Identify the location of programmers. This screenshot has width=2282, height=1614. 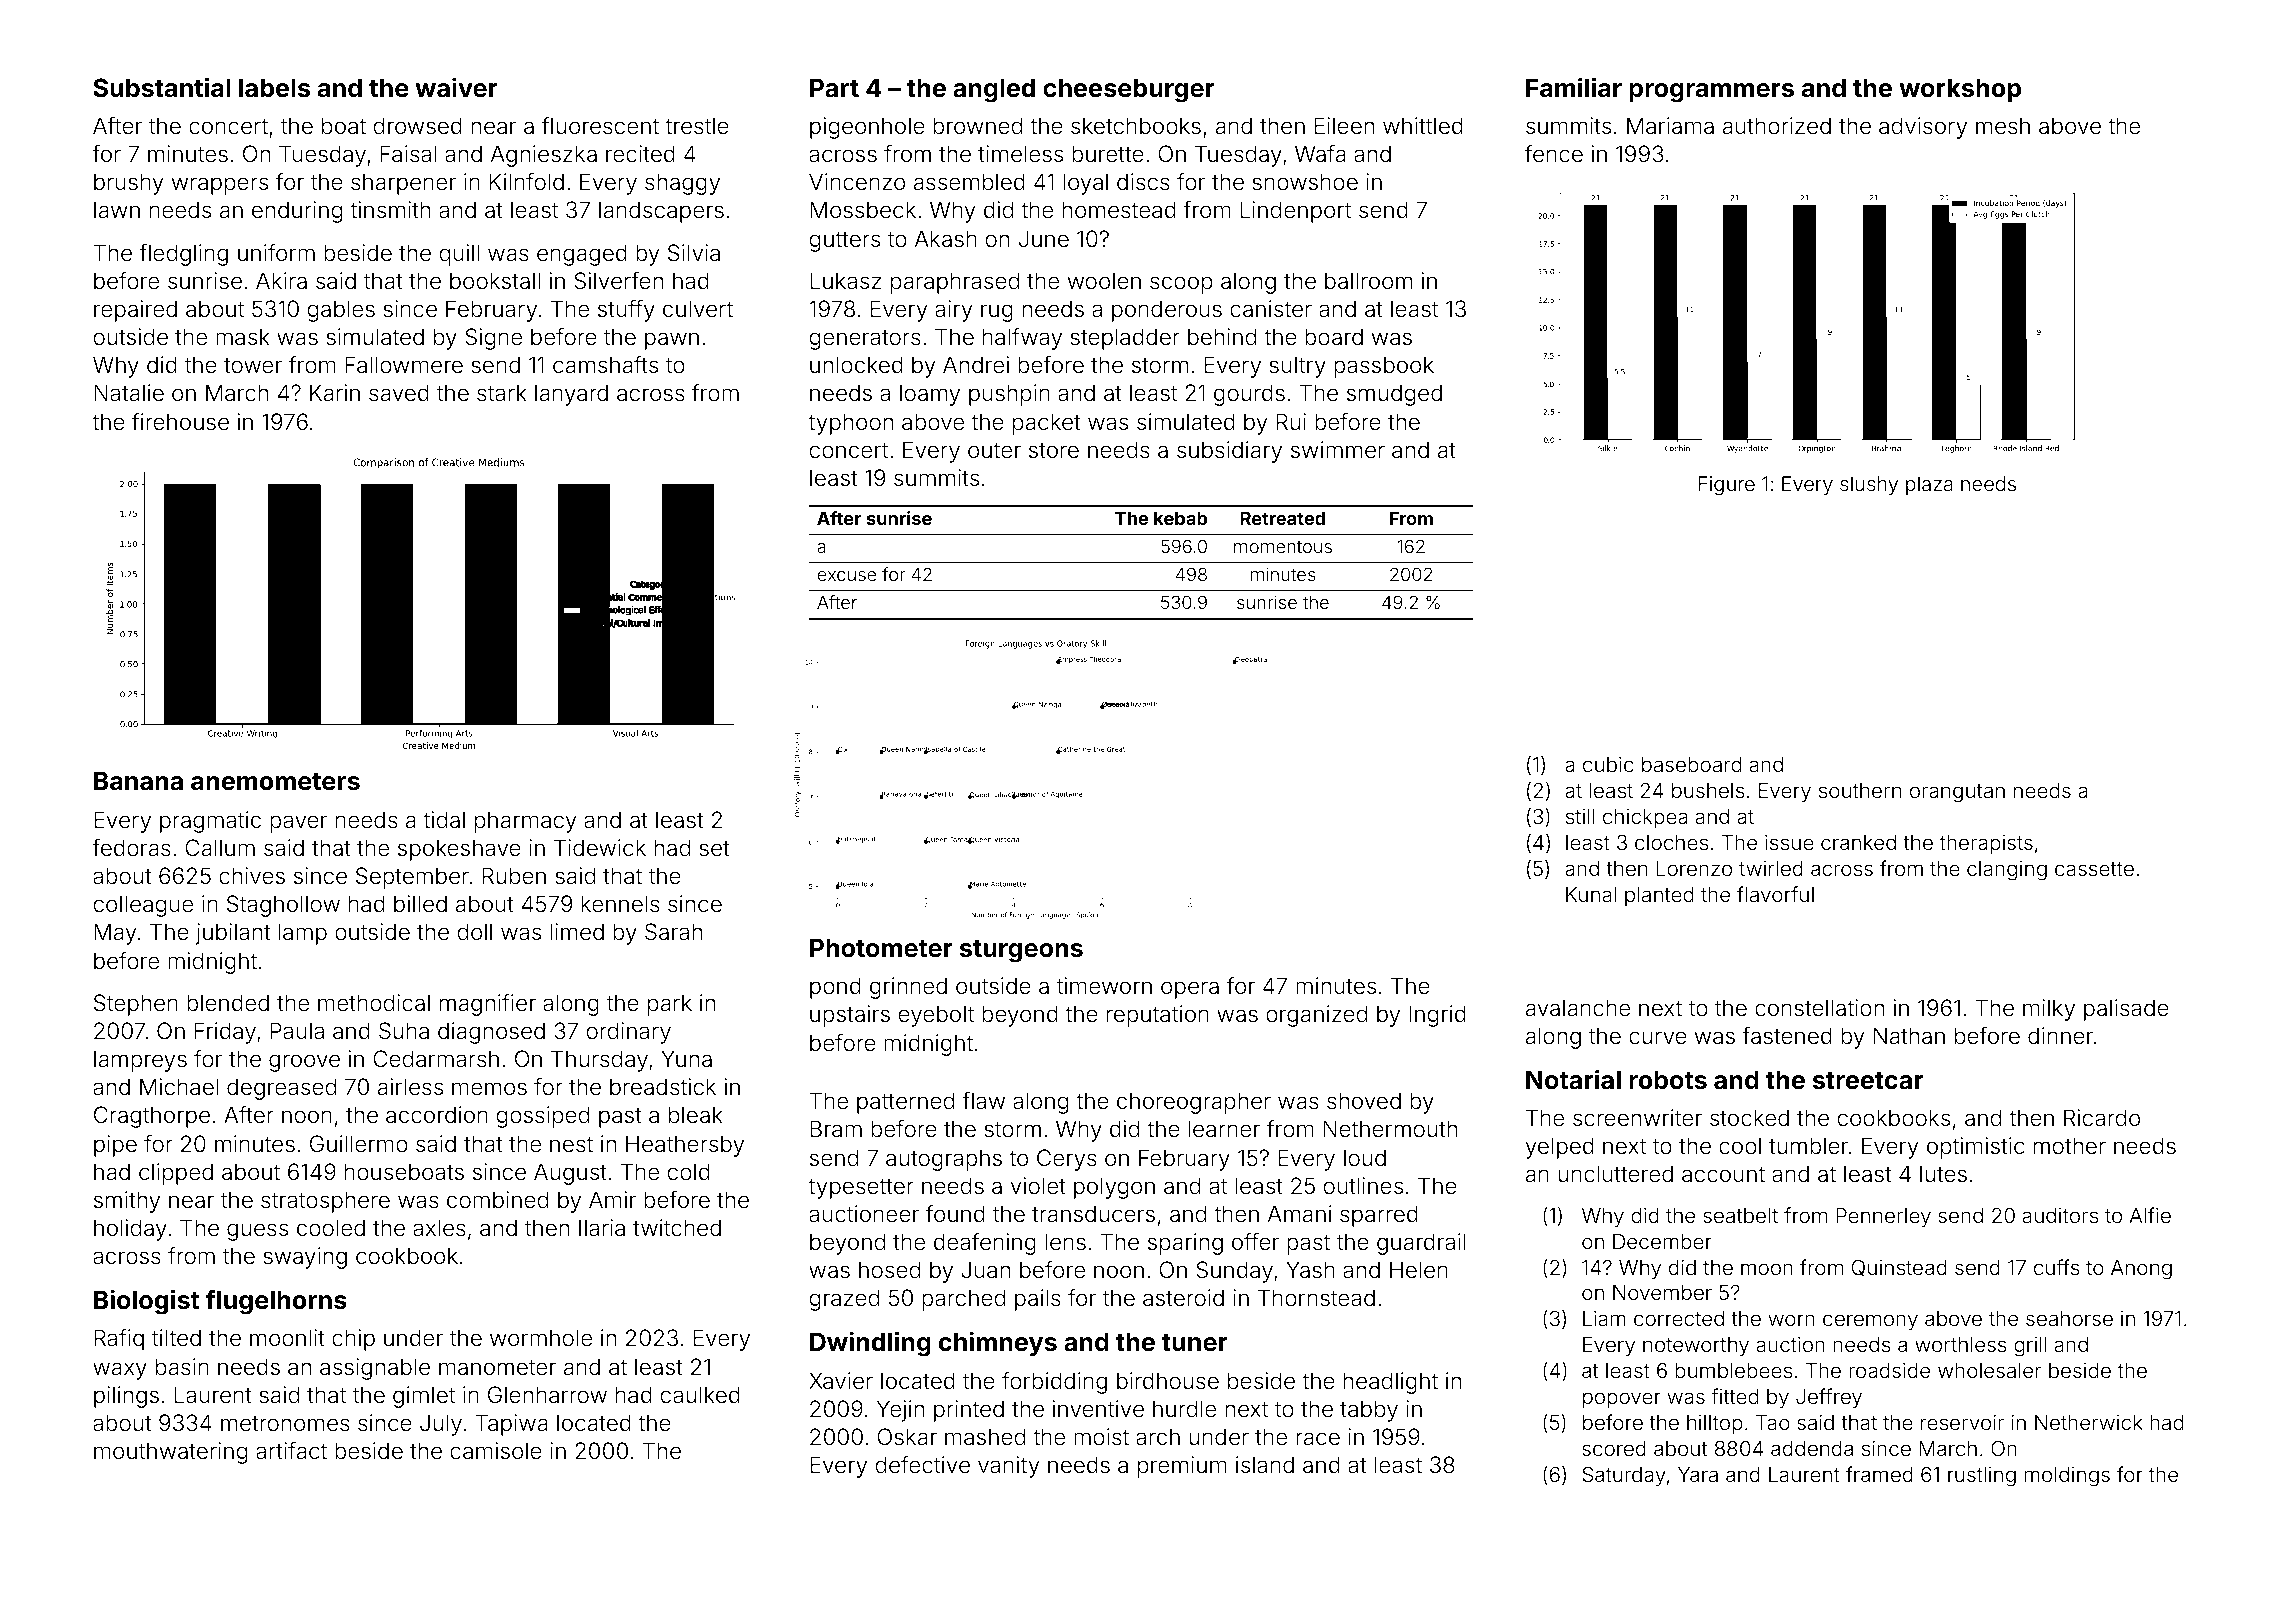
(1711, 93).
